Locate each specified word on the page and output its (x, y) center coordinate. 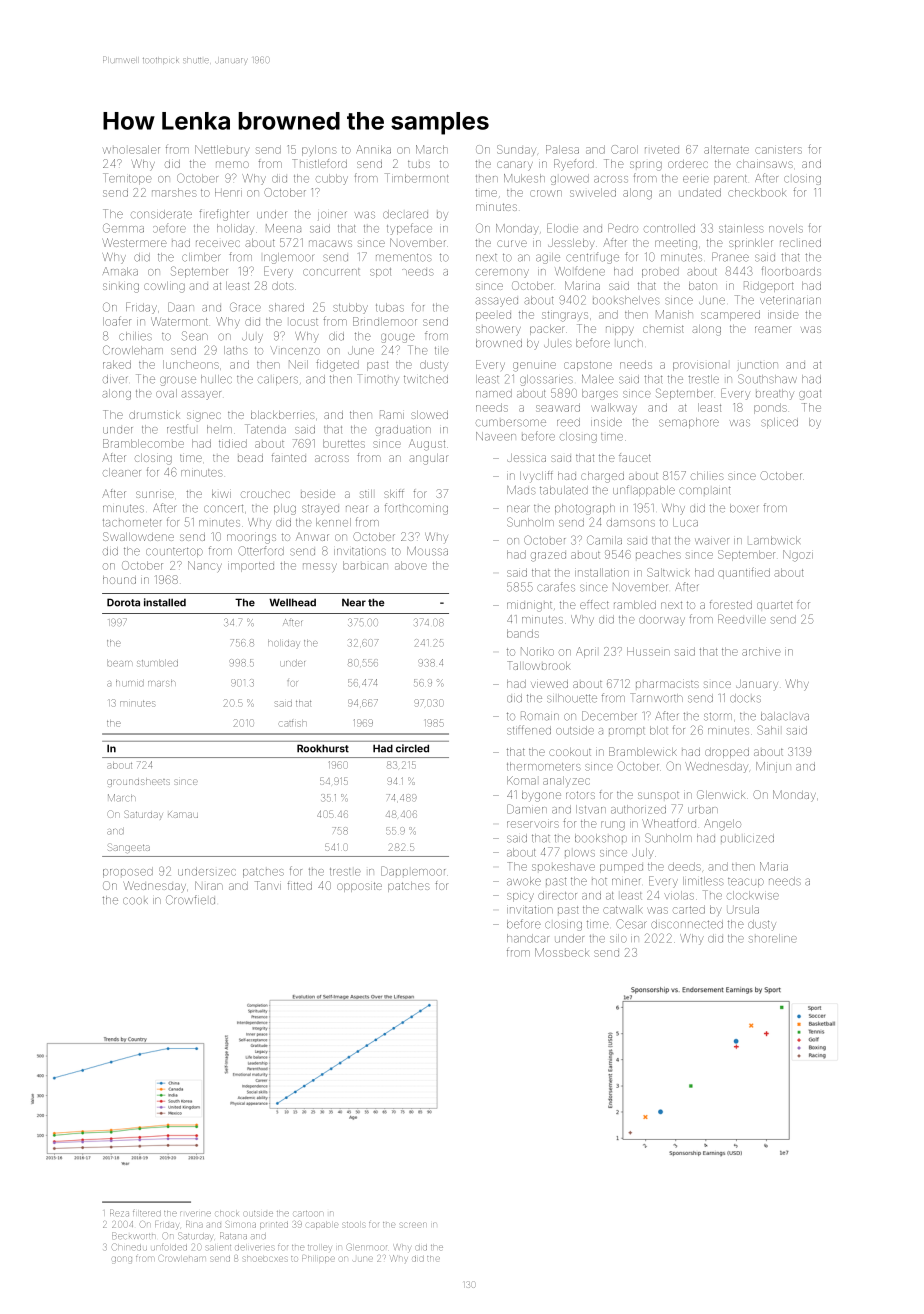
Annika (373, 149)
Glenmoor (367, 1247)
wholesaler (131, 149)
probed (660, 272)
